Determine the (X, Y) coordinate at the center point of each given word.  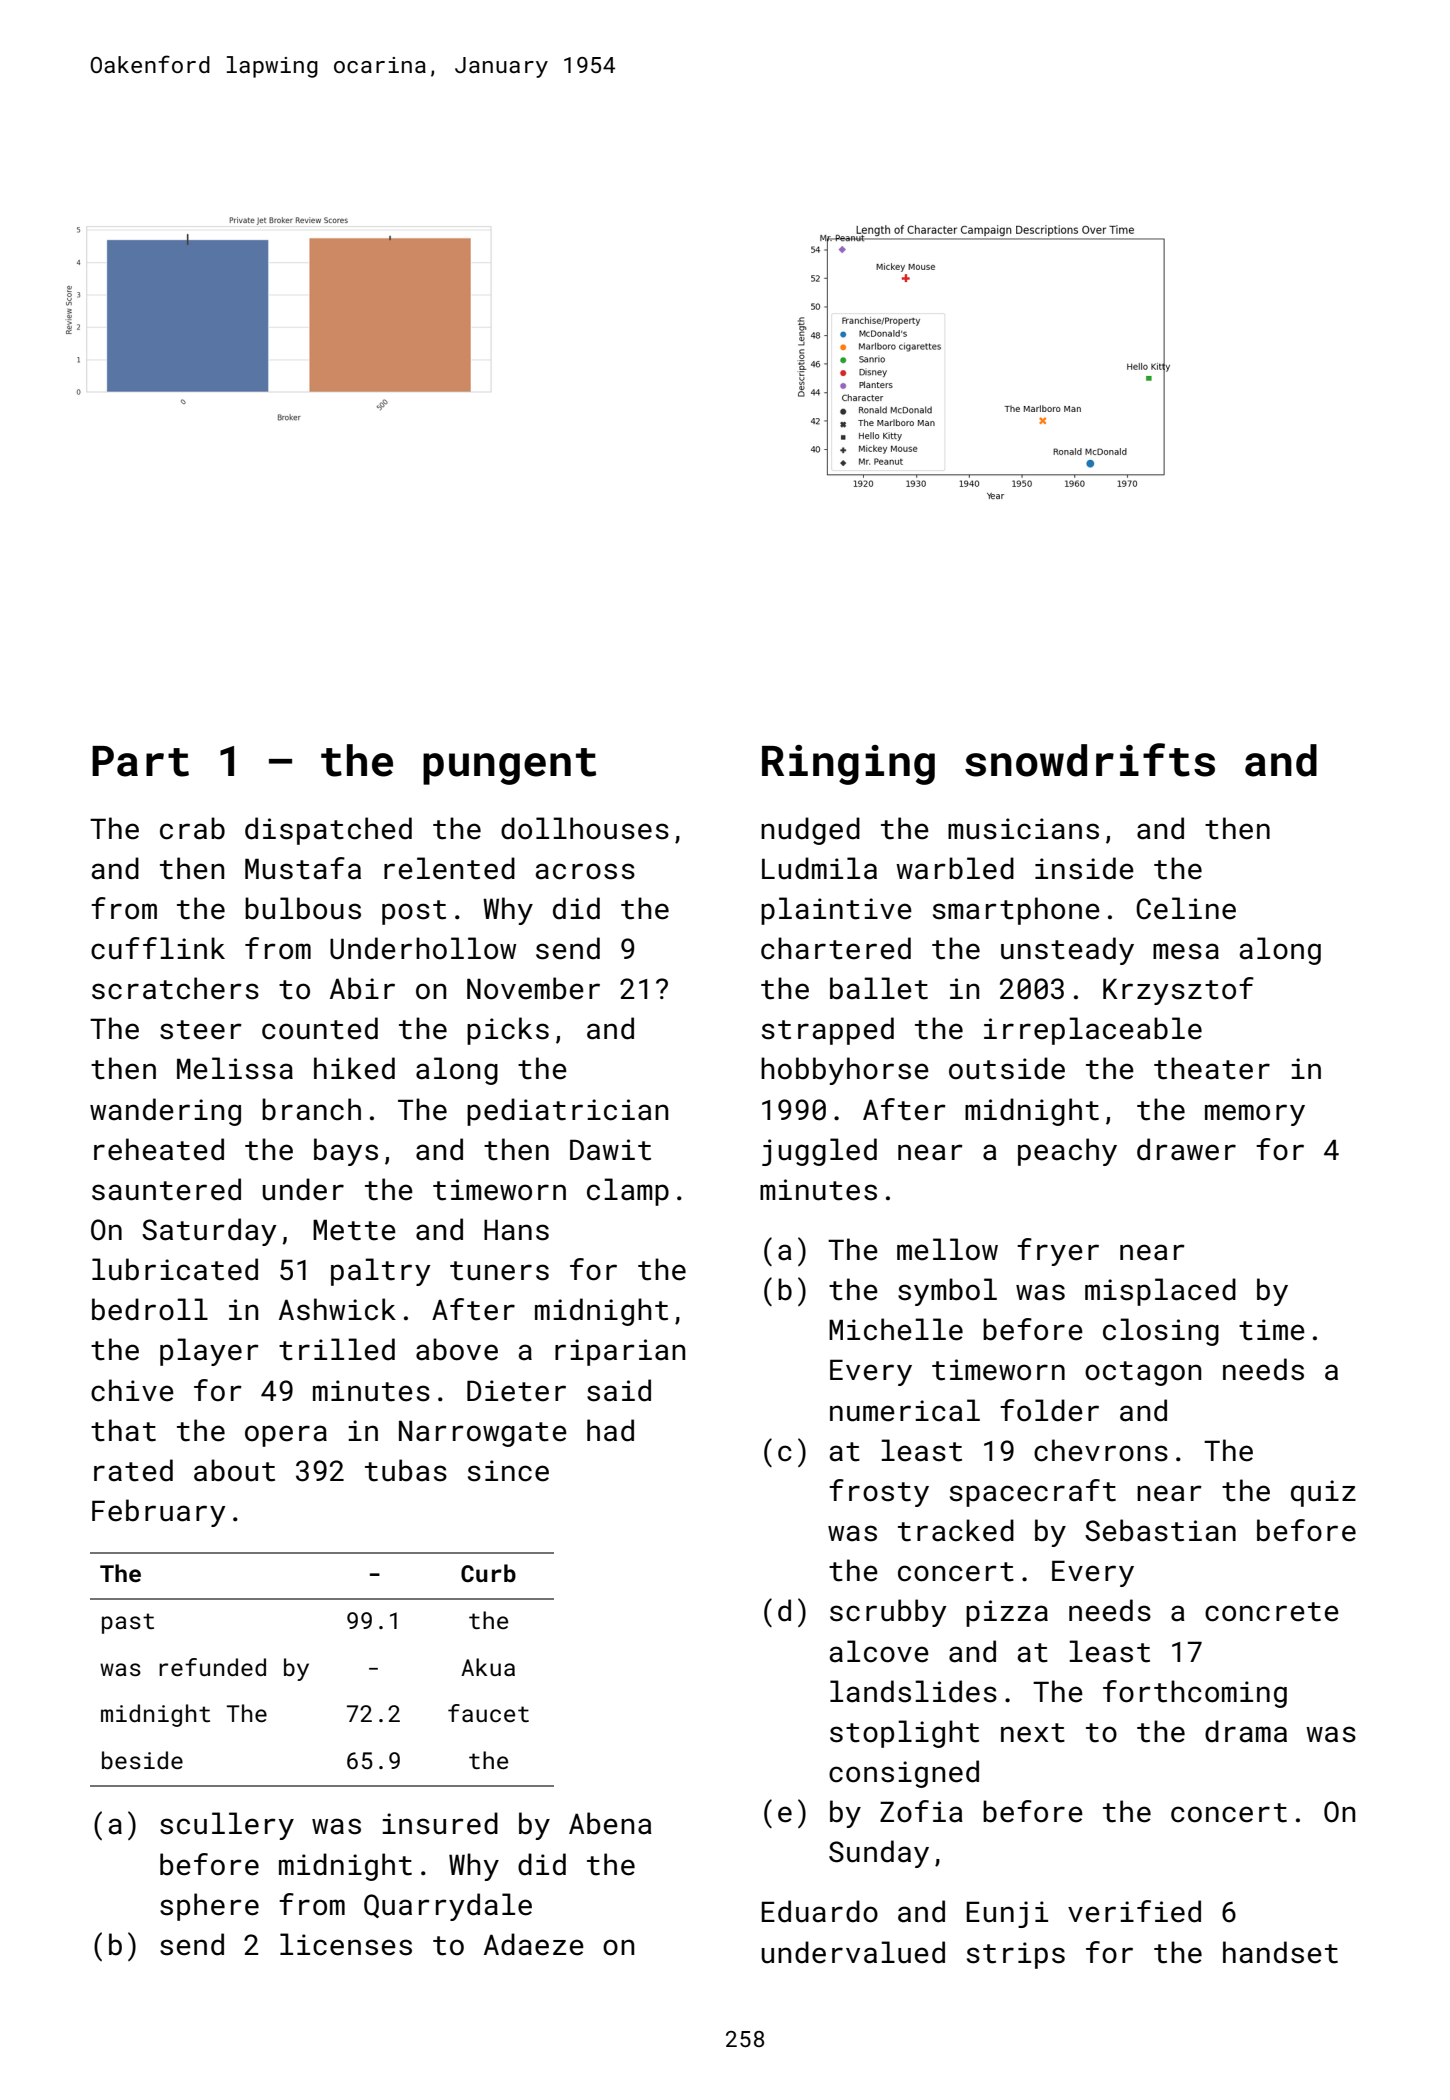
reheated (159, 1149)
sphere (209, 1907)
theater (1212, 1068)
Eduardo (820, 1911)
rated (133, 1470)
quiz (1323, 1493)
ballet (879, 988)
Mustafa (303, 868)
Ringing (848, 765)
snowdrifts (1090, 760)
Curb (488, 1573)
